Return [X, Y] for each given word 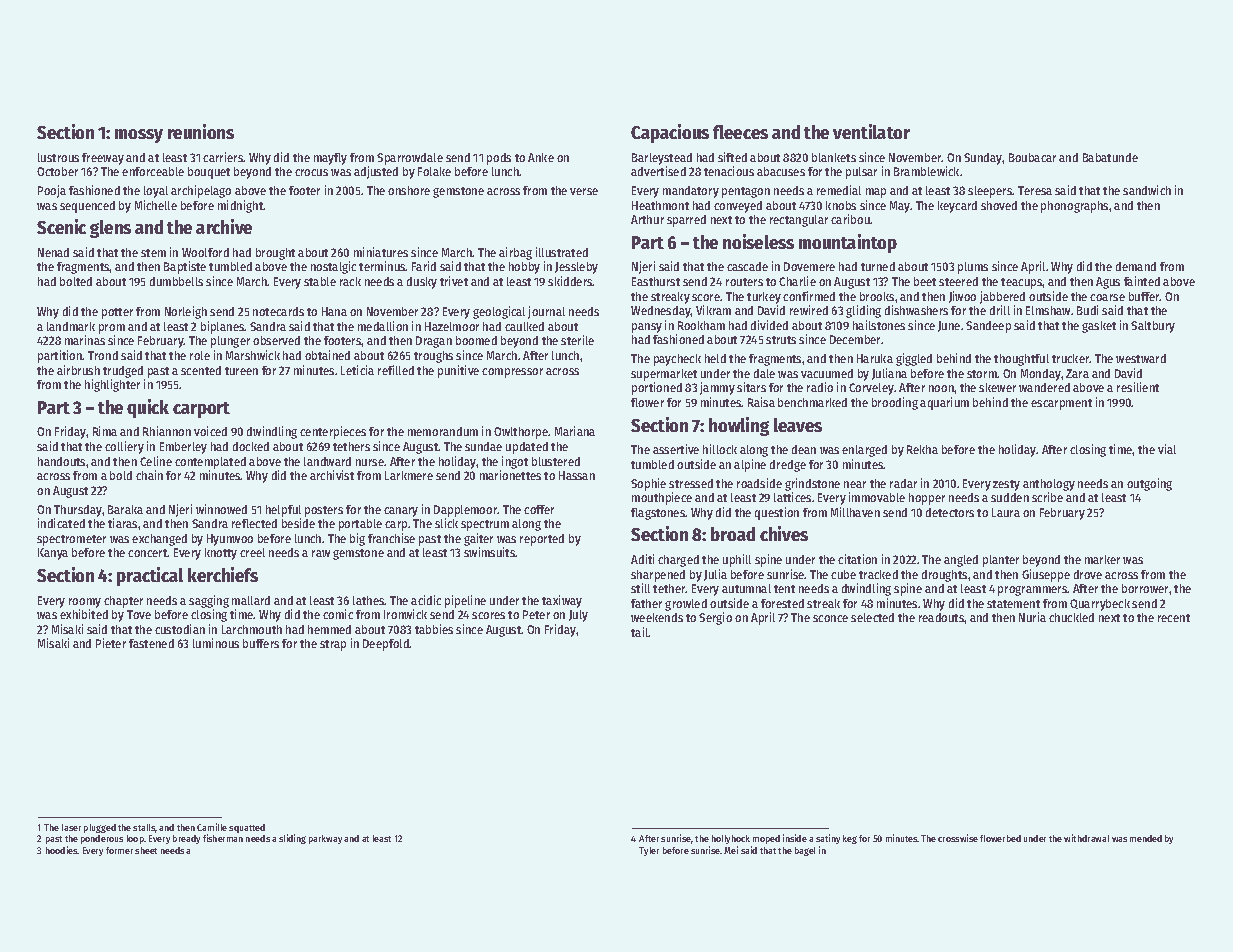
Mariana [575, 431]
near [855, 484]
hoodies [62, 850]
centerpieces [333, 432]
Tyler [649, 851]
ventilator [871, 131]
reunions [201, 131]
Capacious [670, 133]
